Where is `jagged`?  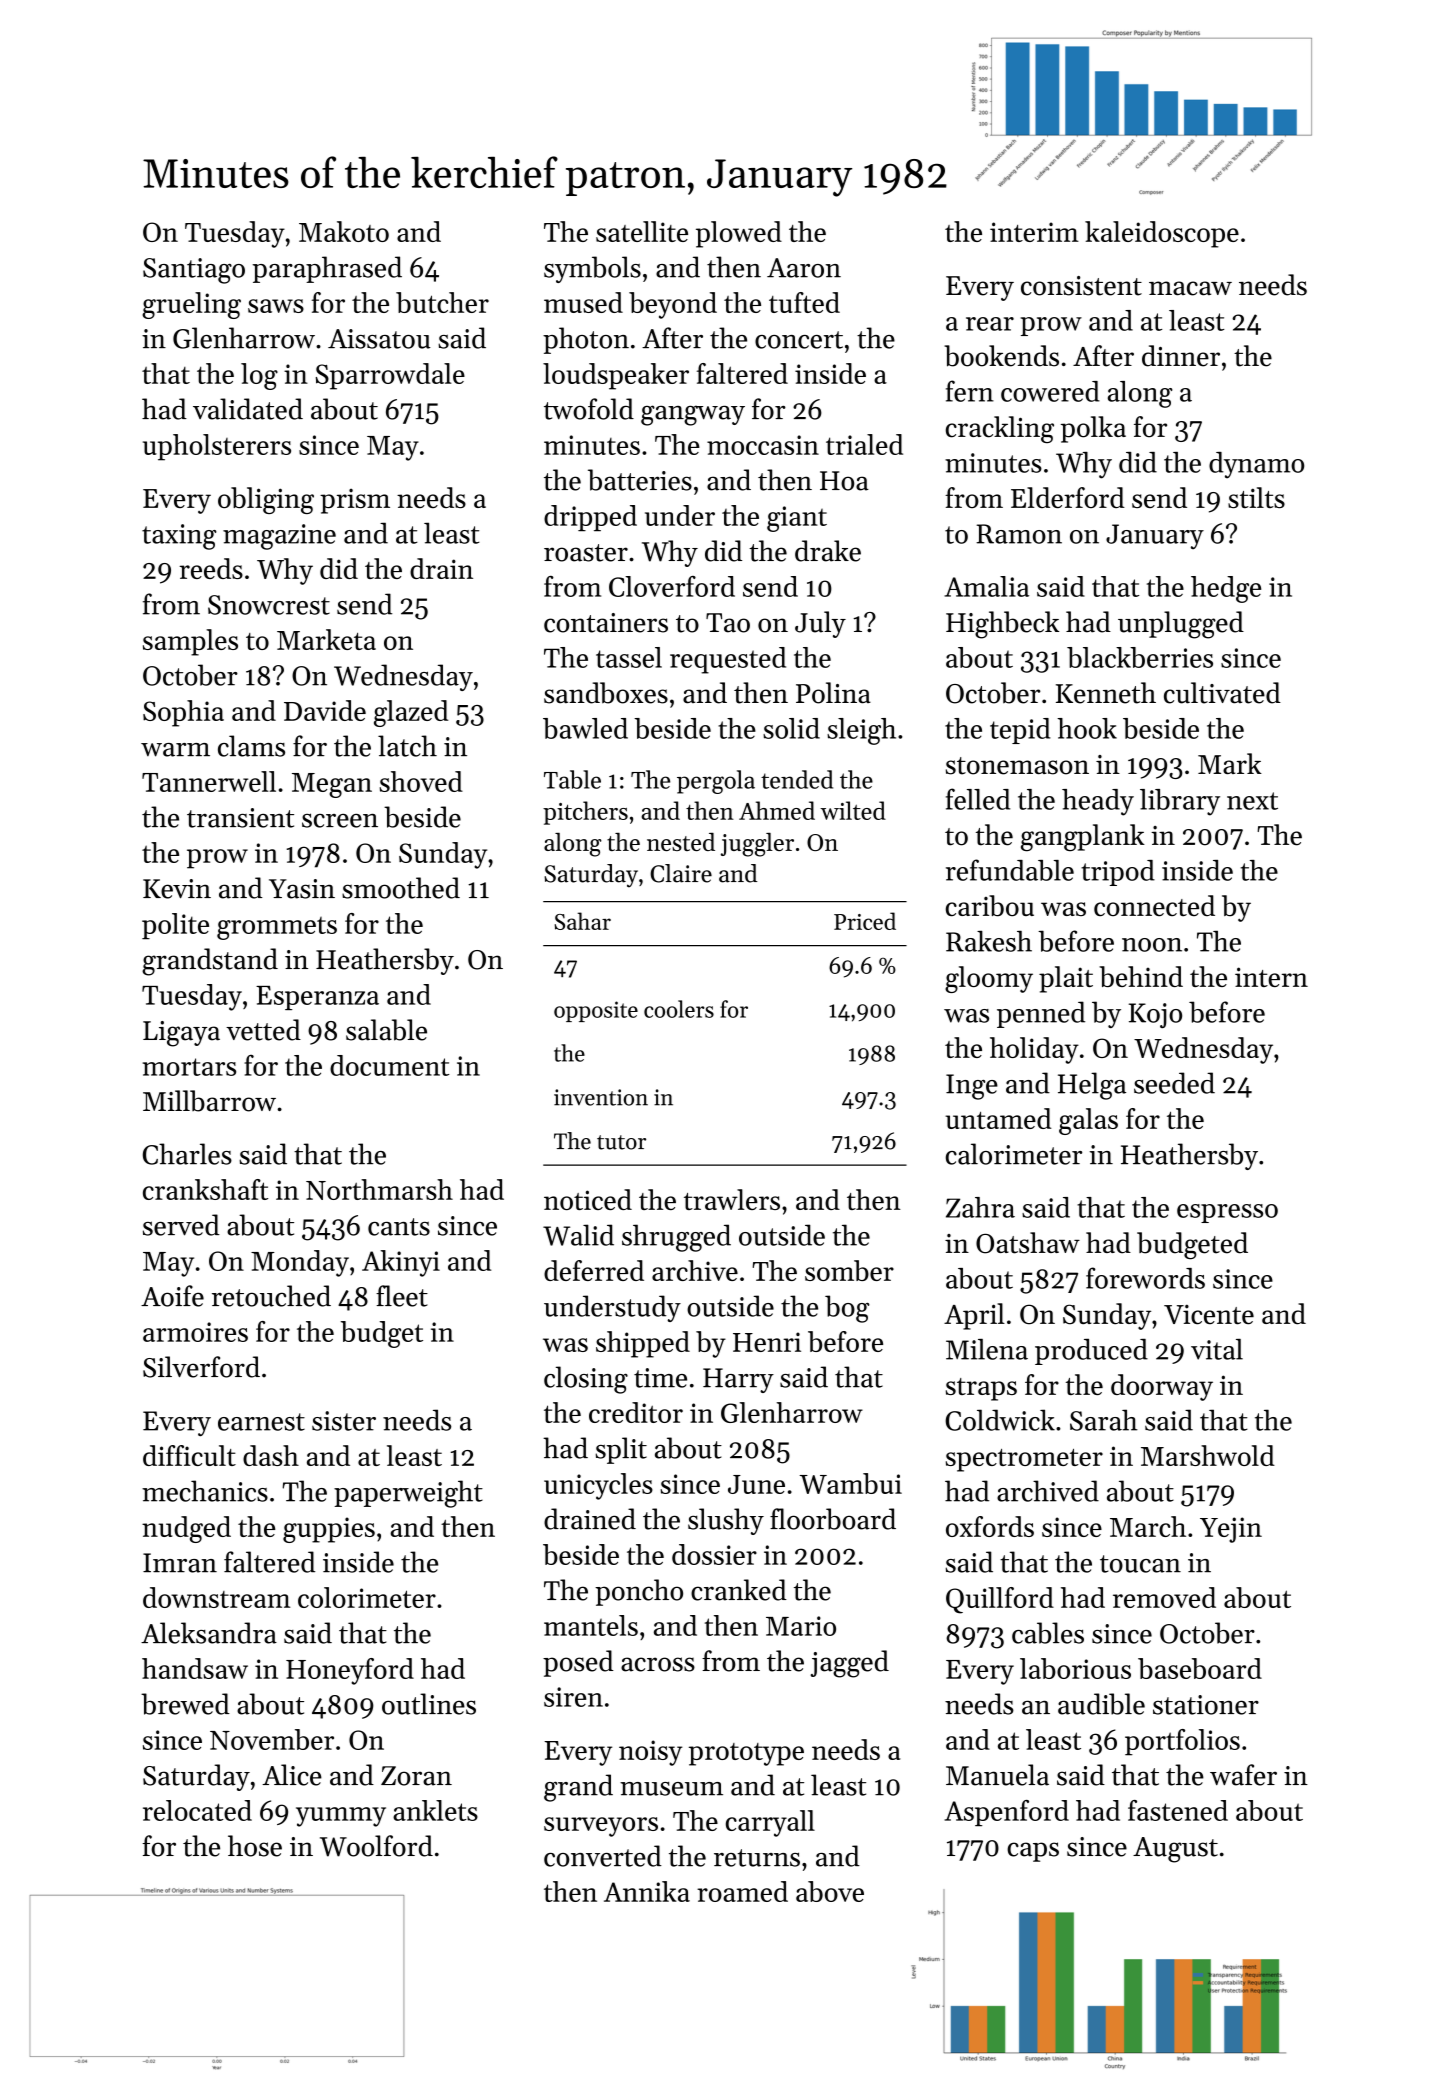
jagged is located at coordinates (850, 1664).
